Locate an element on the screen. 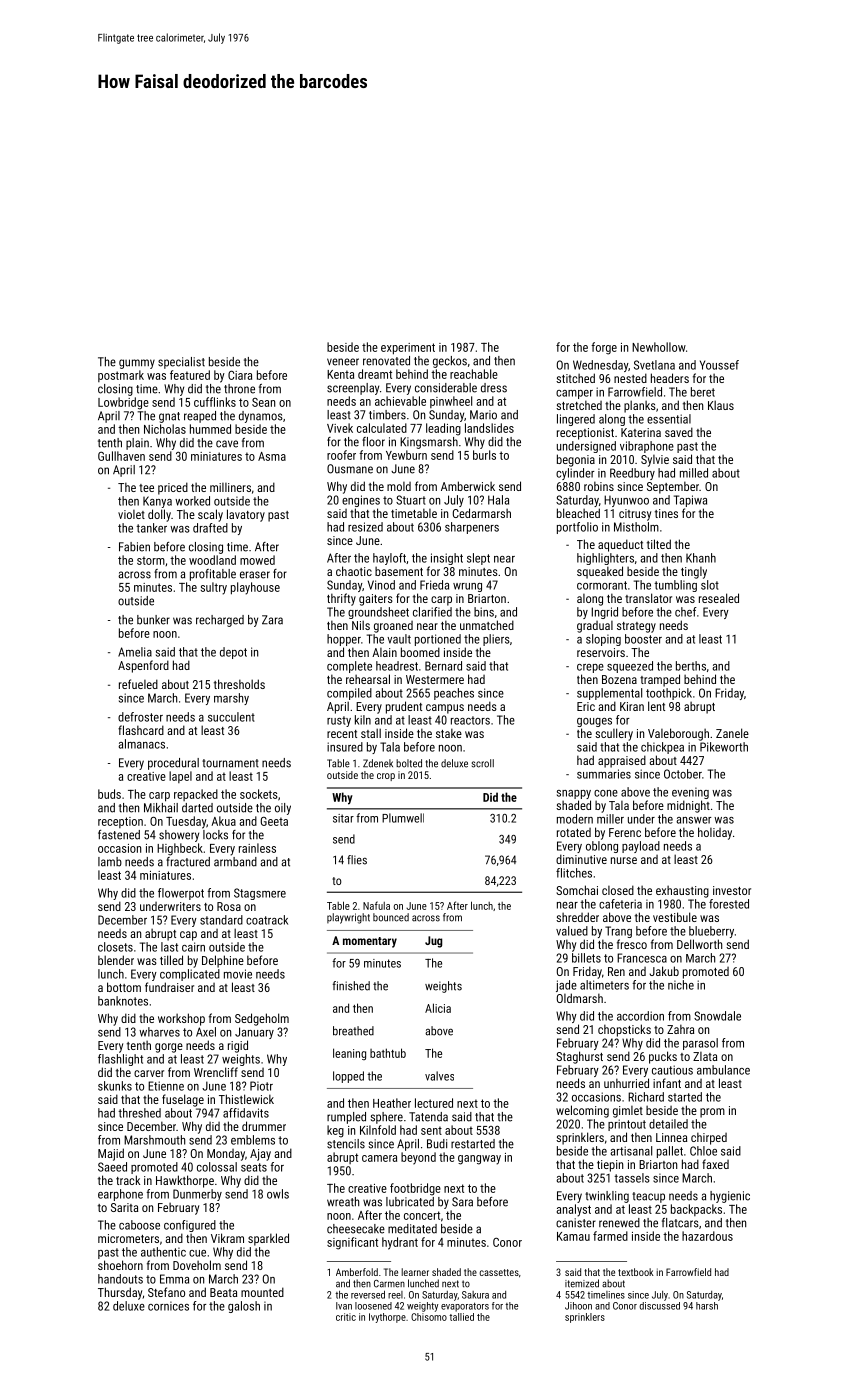 This screenshot has height=1400, width=849. buds is located at coordinates (109, 794).
